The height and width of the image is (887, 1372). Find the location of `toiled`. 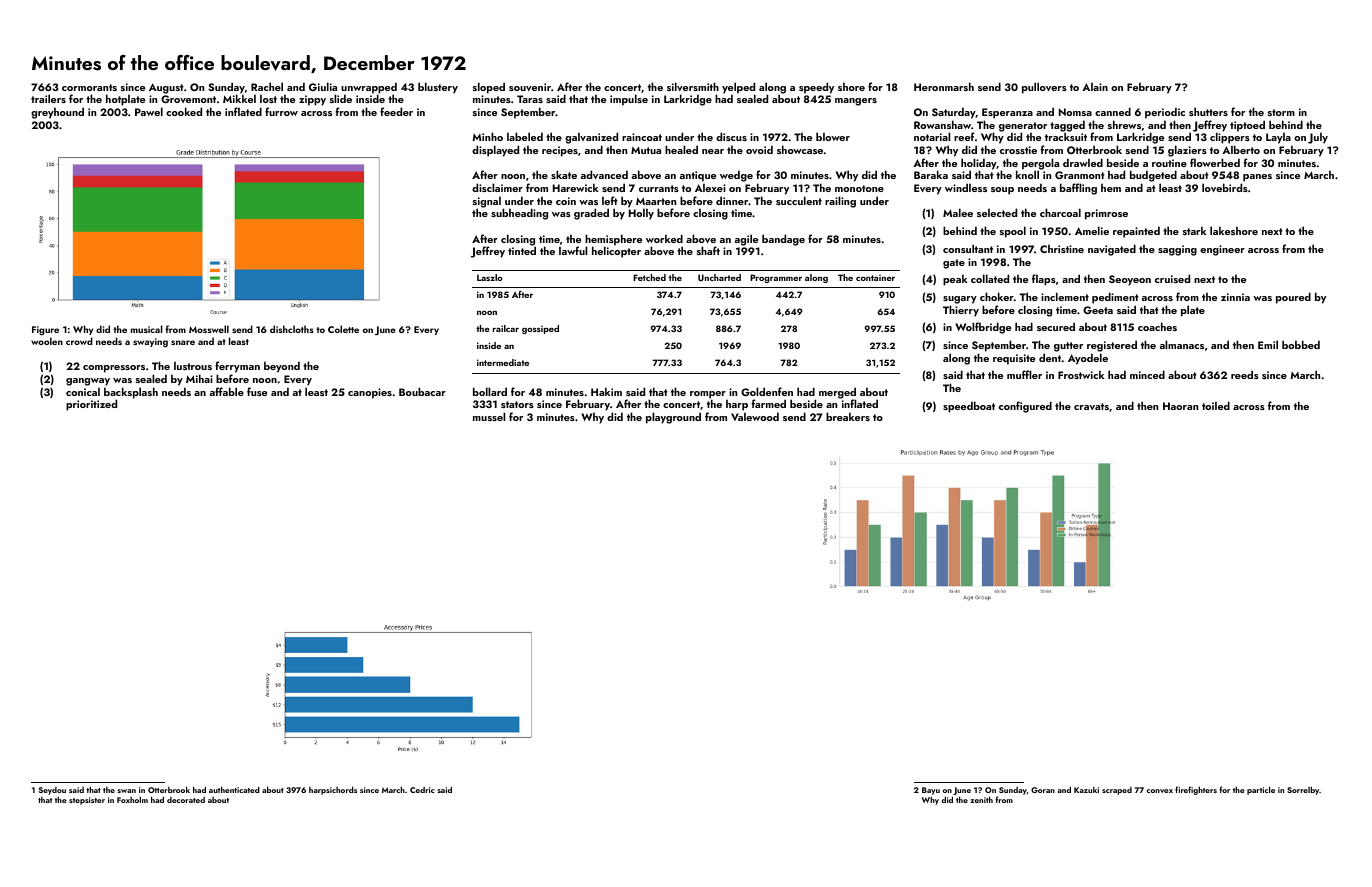

toiled is located at coordinates (1216, 405).
